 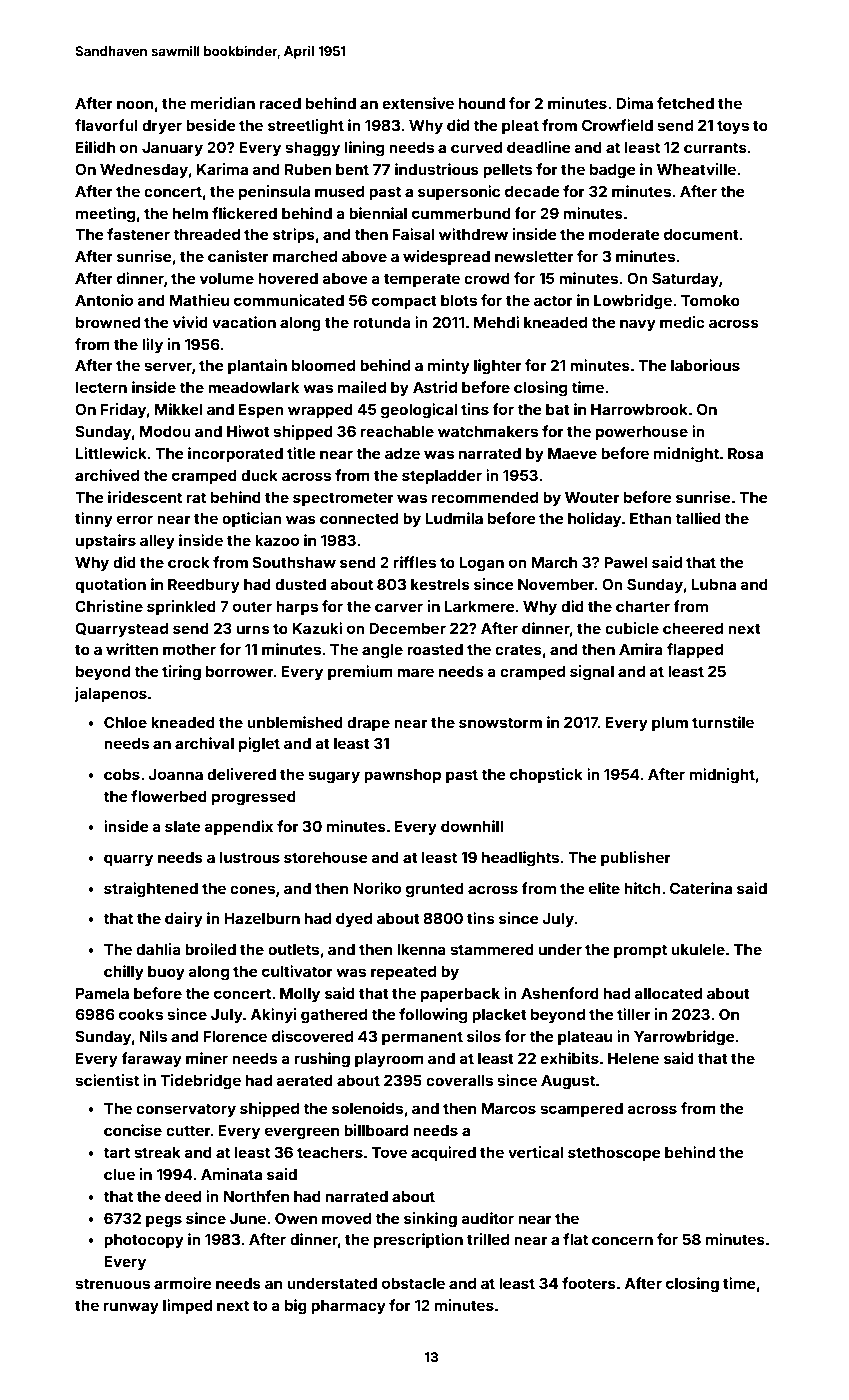 I want to click on fetched, so click(x=685, y=103).
